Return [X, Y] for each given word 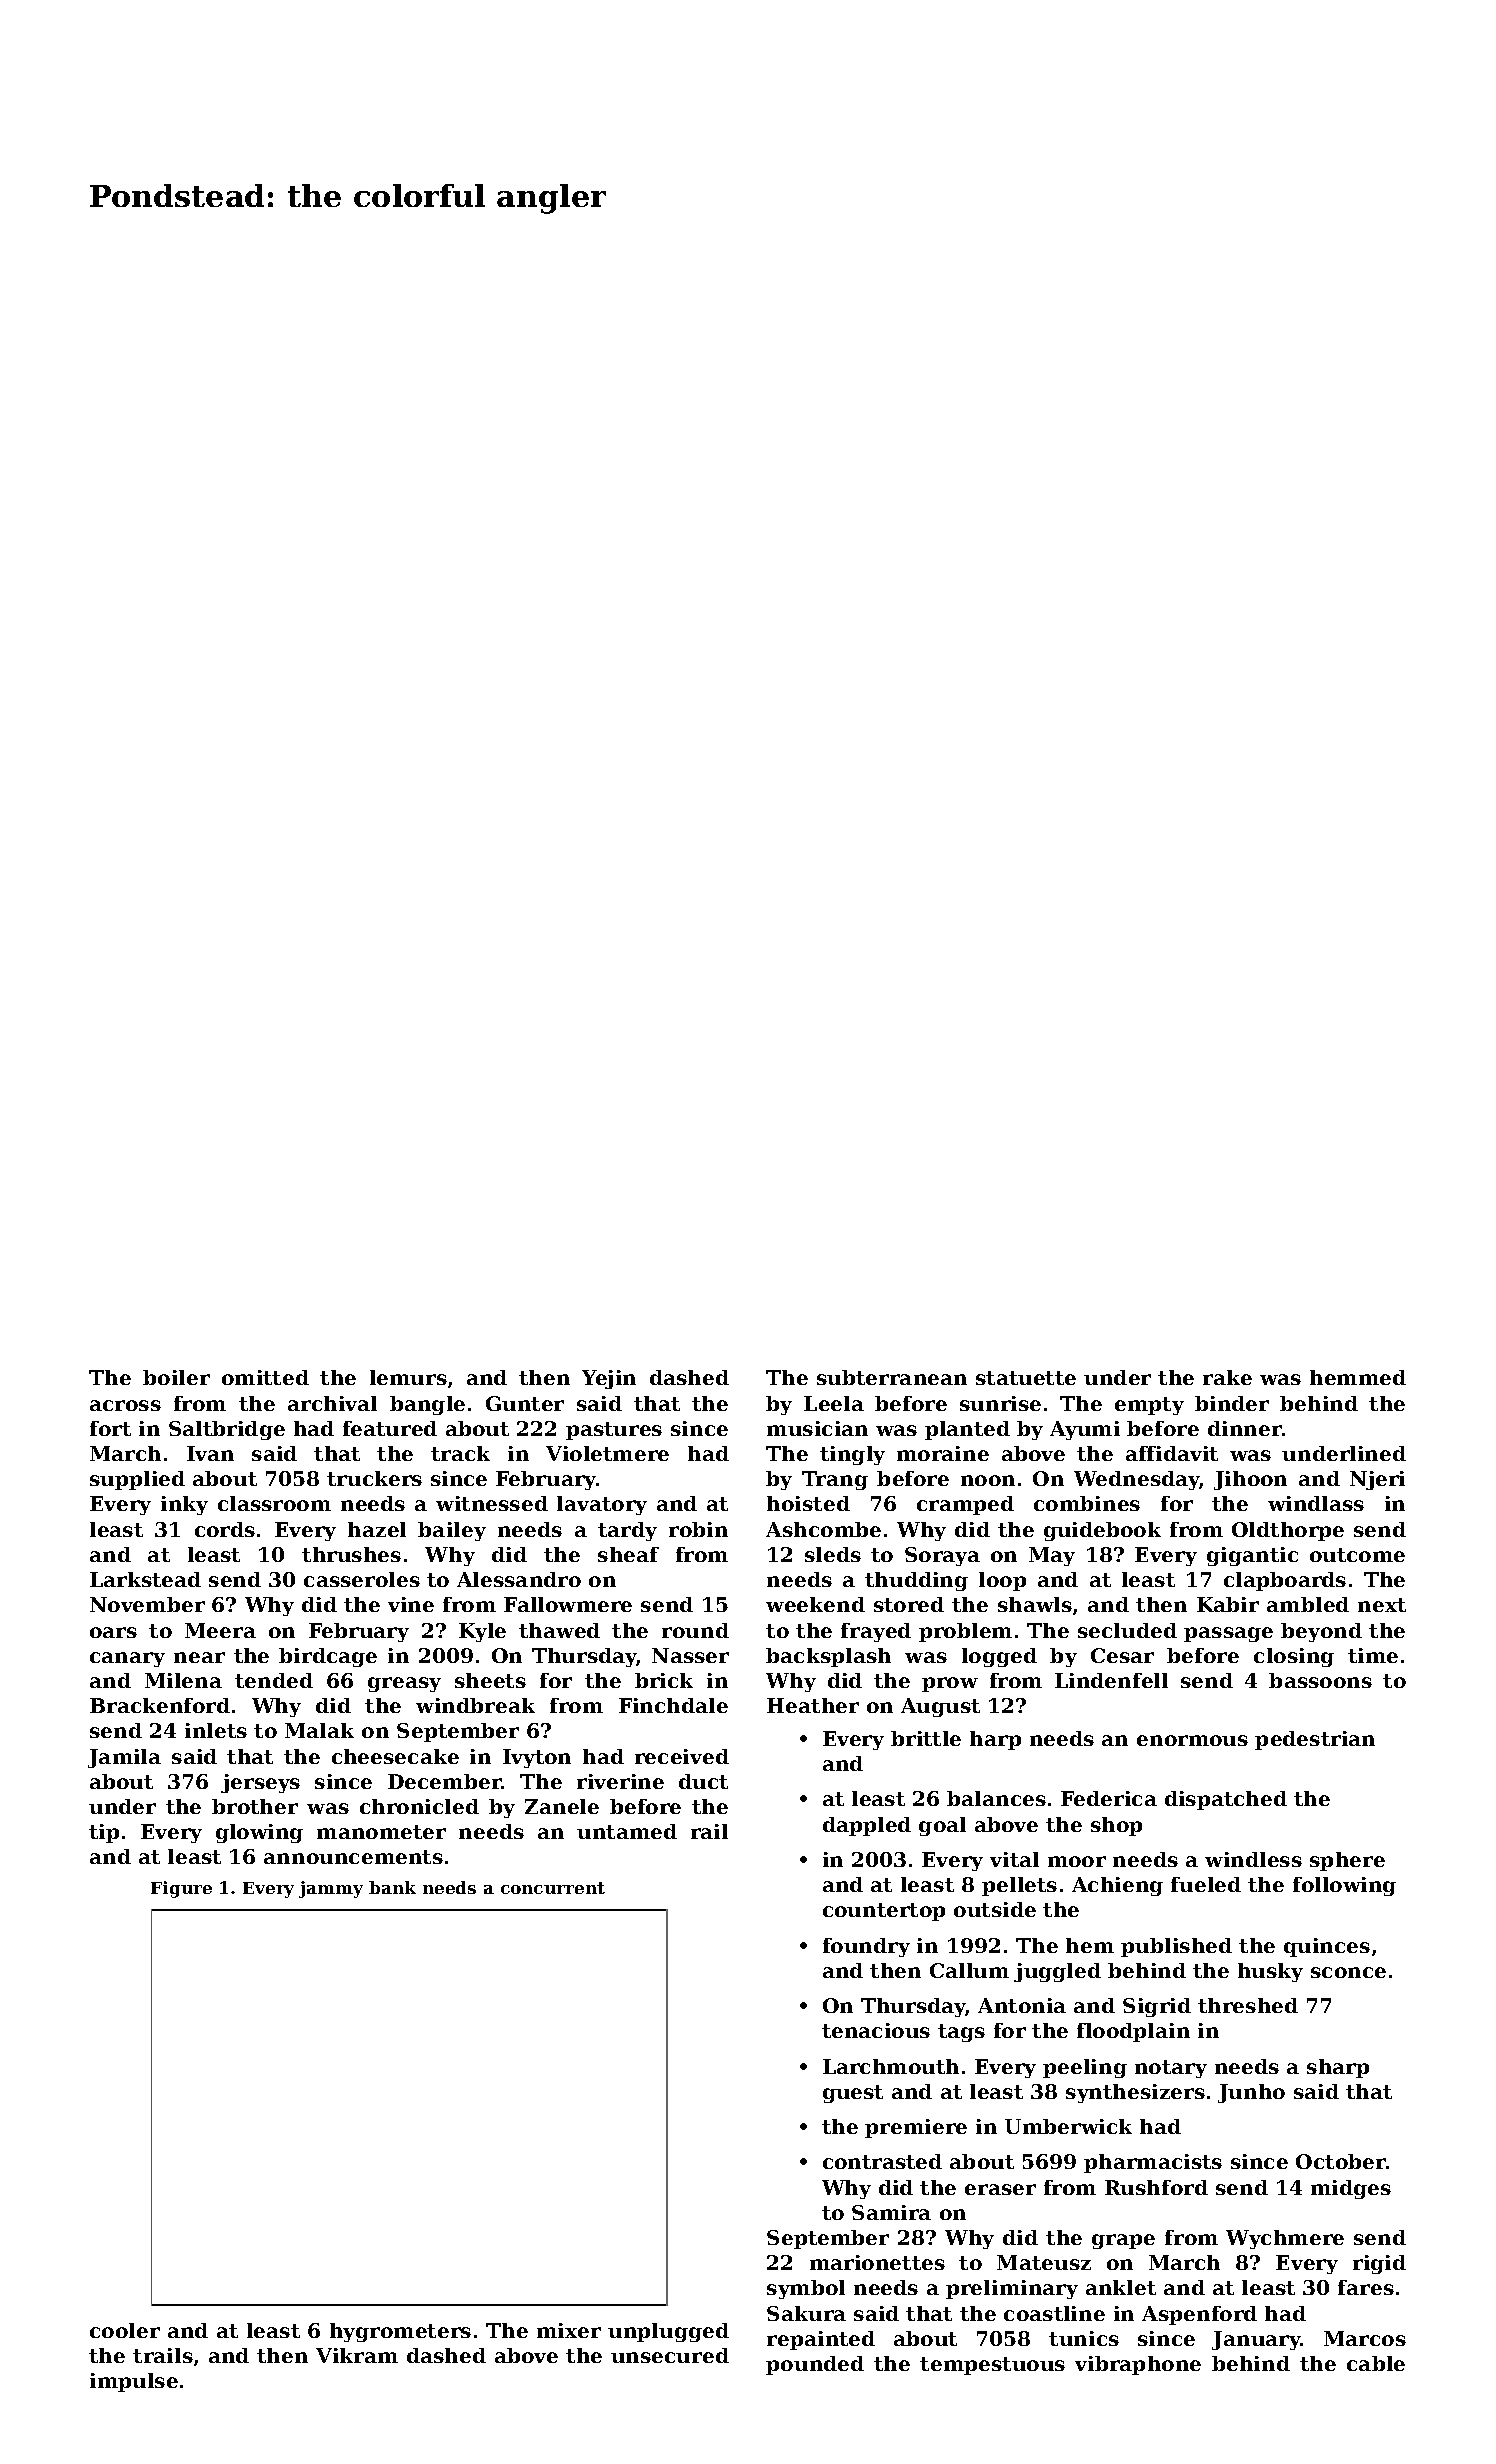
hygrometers [400, 2332]
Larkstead [145, 1579]
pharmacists [1153, 2163]
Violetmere [607, 1453]
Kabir [1228, 1604]
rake [1227, 1377]
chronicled [419, 1806]
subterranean [892, 1377]
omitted [265, 1377]
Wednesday [1137, 1480]
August [940, 1707]
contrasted [882, 2161]
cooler [125, 2330]
